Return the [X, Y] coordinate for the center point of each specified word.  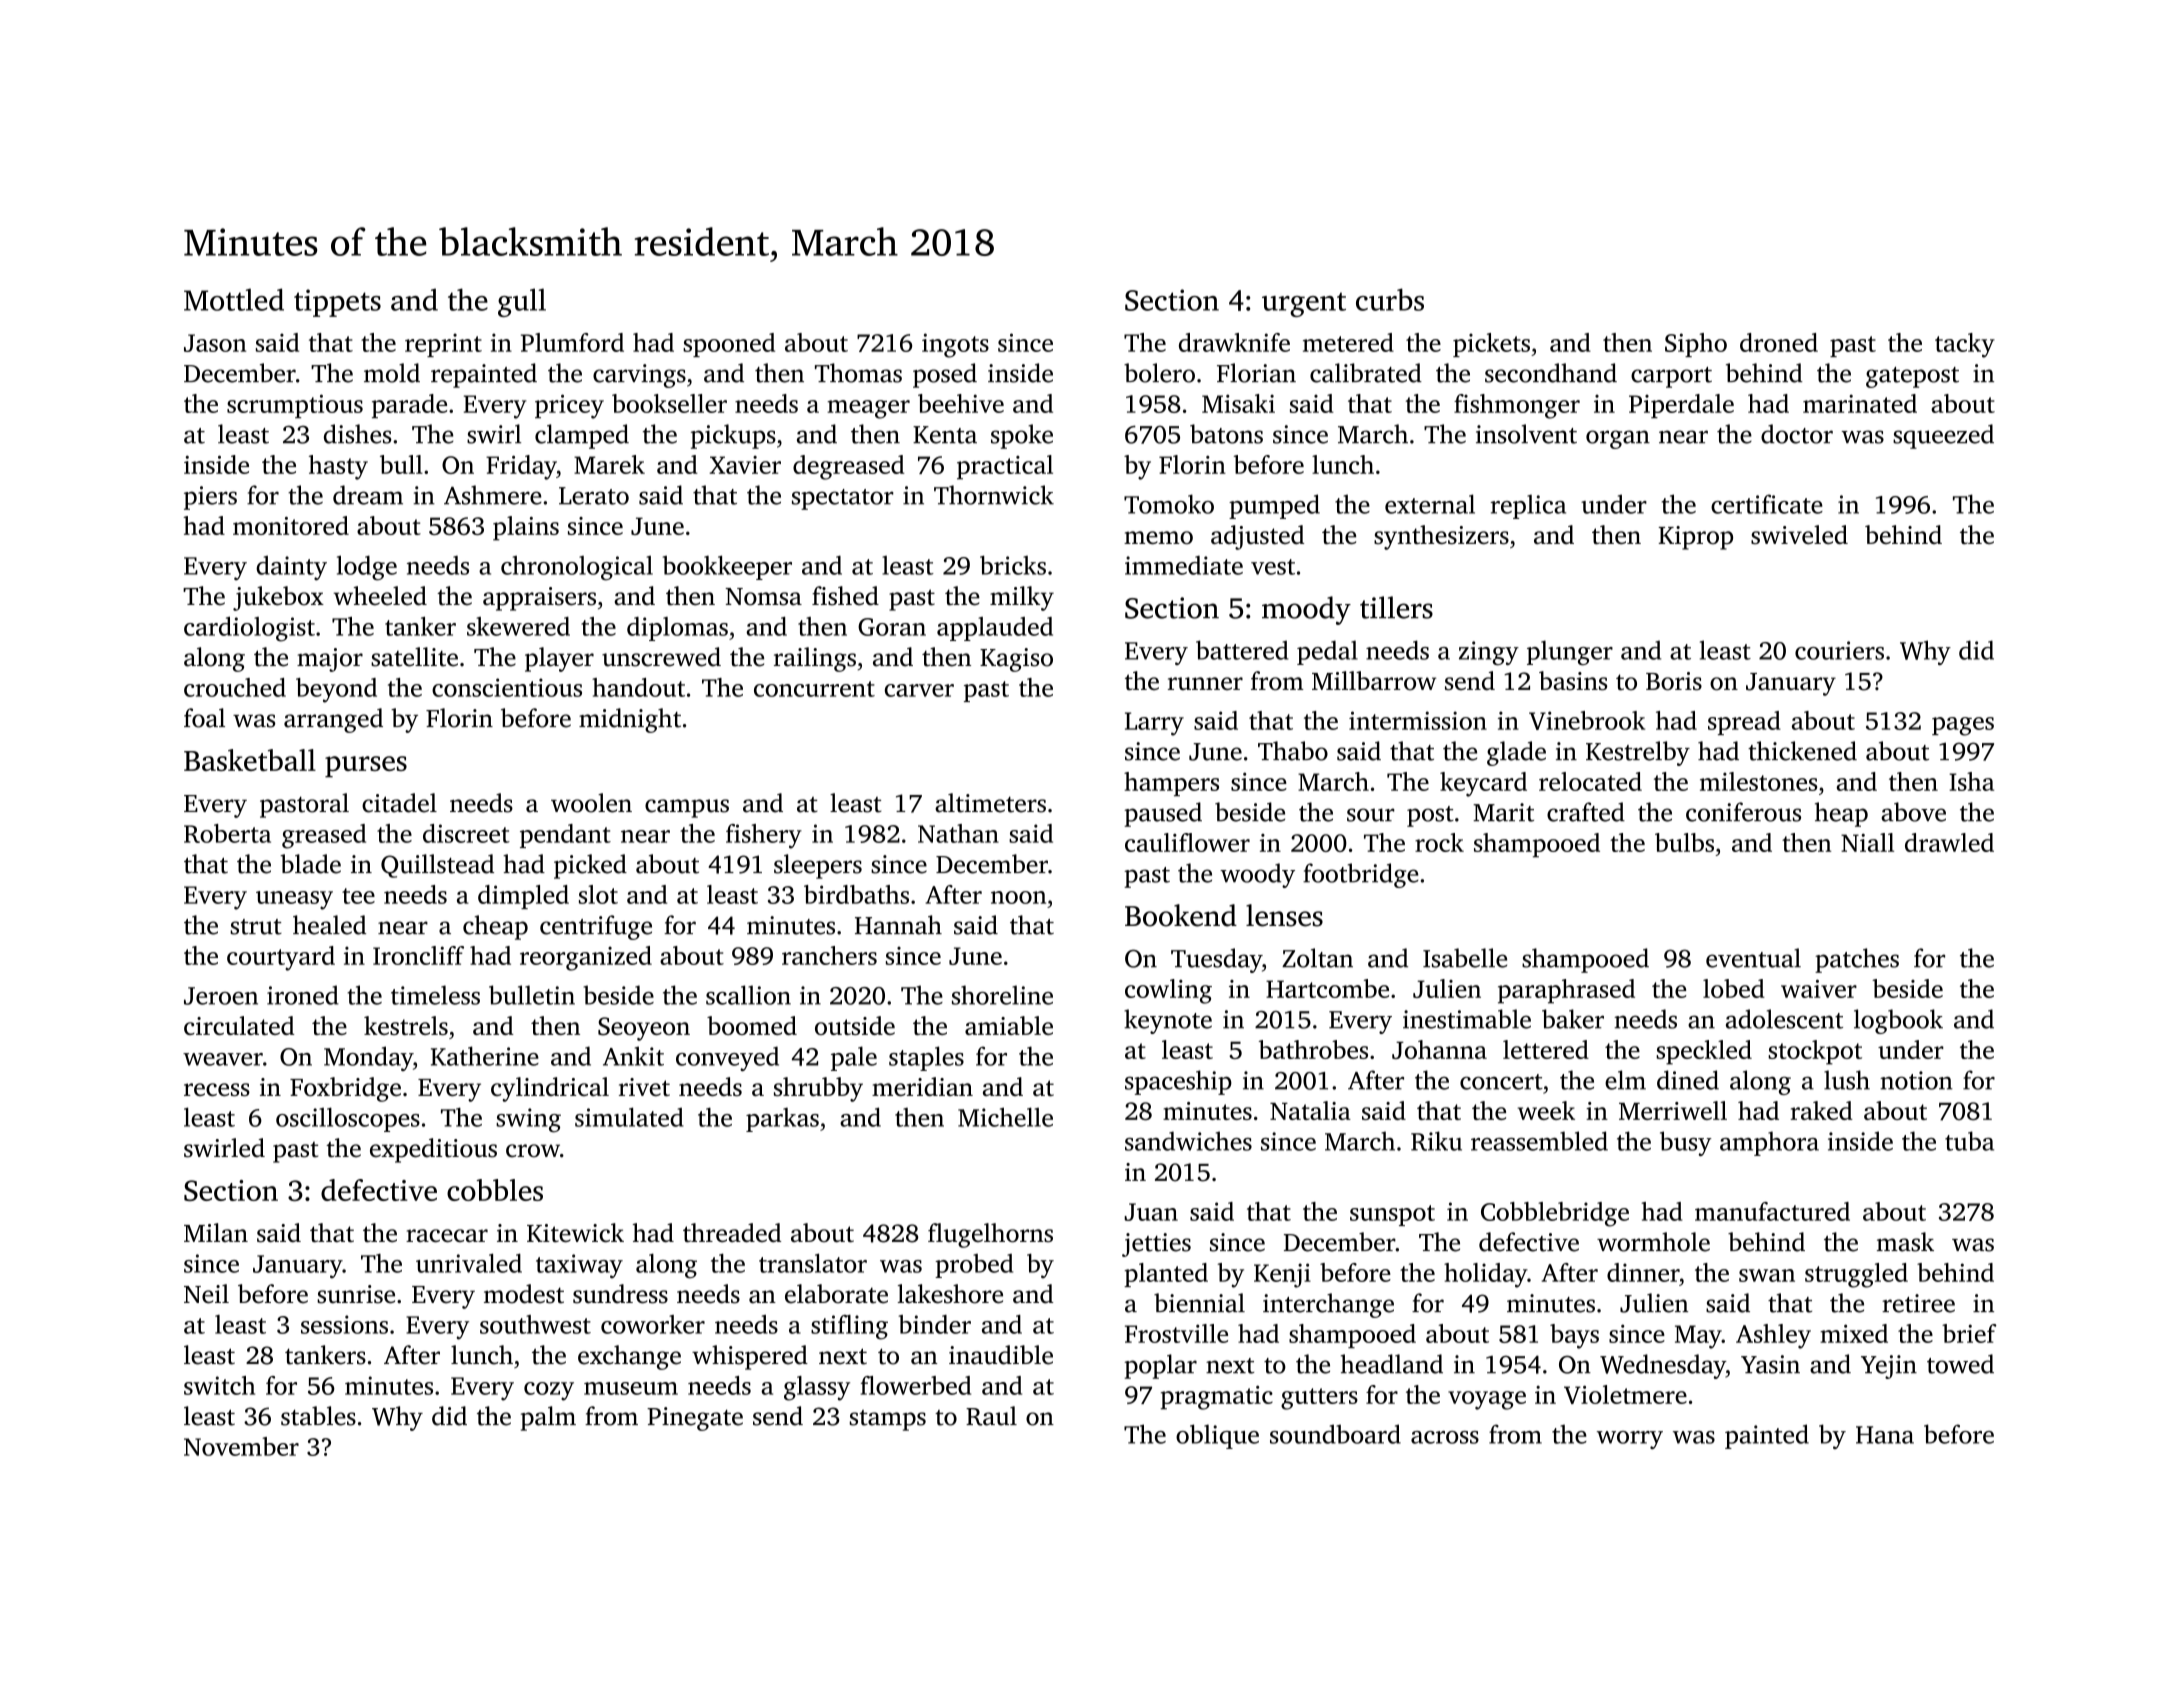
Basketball [250, 760]
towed [1960, 1364]
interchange [1328, 1305]
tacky [1965, 345]
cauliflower [1187, 842]
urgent [1304, 304]
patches [1857, 960]
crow [533, 1151]
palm [548, 1418]
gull [522, 302]
